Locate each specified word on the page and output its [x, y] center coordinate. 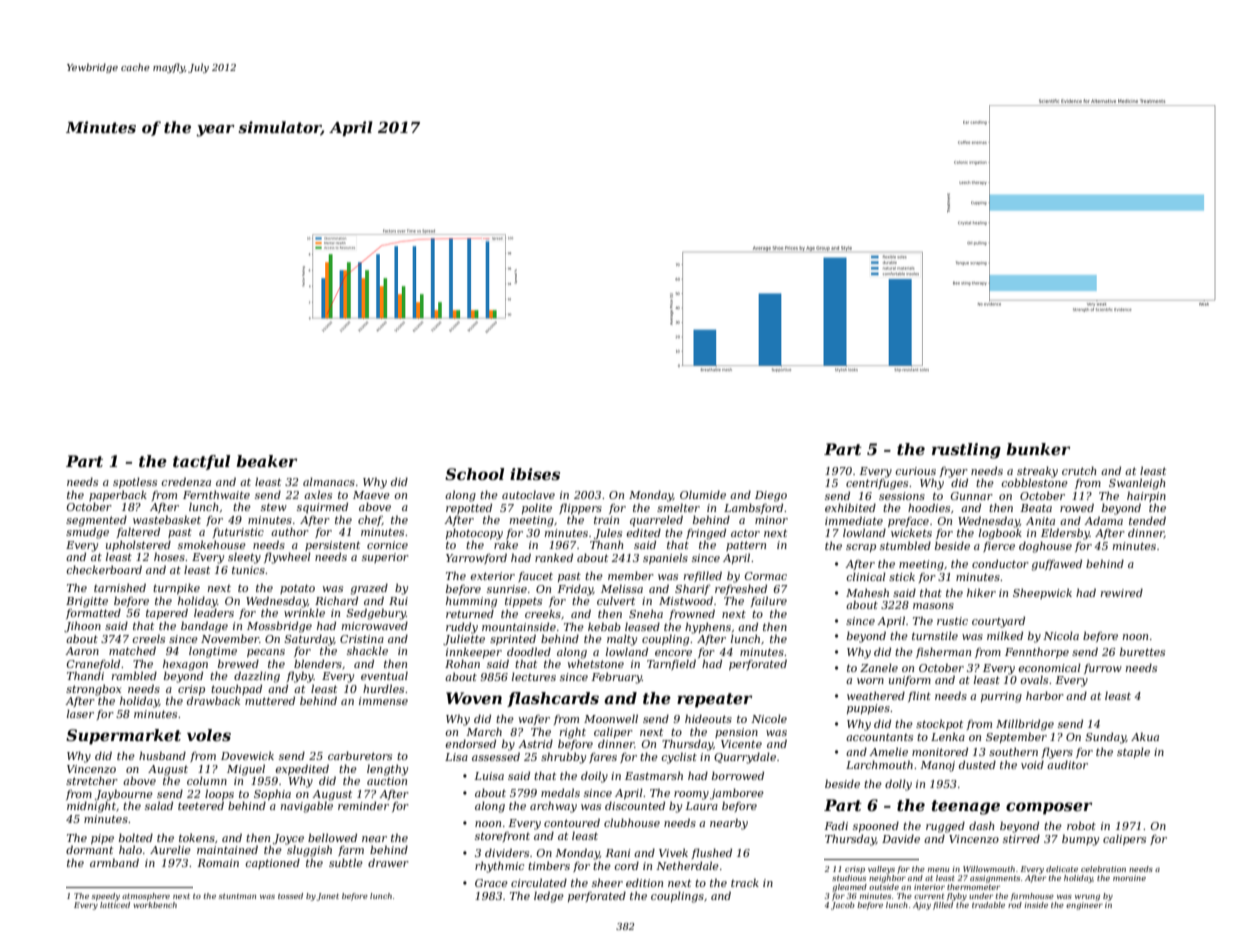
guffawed [1056, 565]
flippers [580, 508]
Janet [328, 897]
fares [603, 758]
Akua [1145, 736]
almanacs [329, 481]
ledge [549, 897]
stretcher [92, 780]
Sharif [693, 589]
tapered [167, 613]
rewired [1122, 592]
